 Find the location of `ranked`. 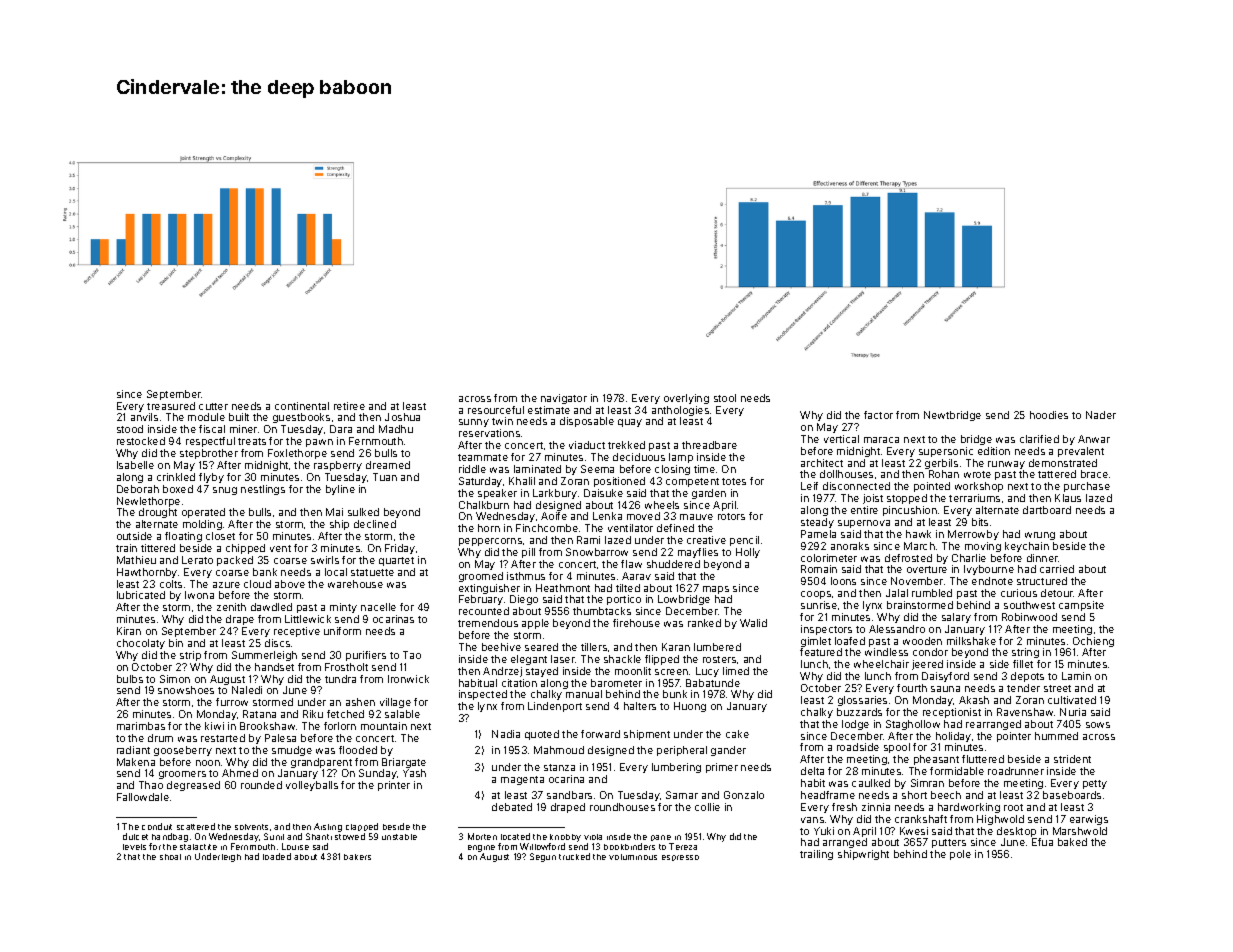

ranked is located at coordinates (704, 623).
